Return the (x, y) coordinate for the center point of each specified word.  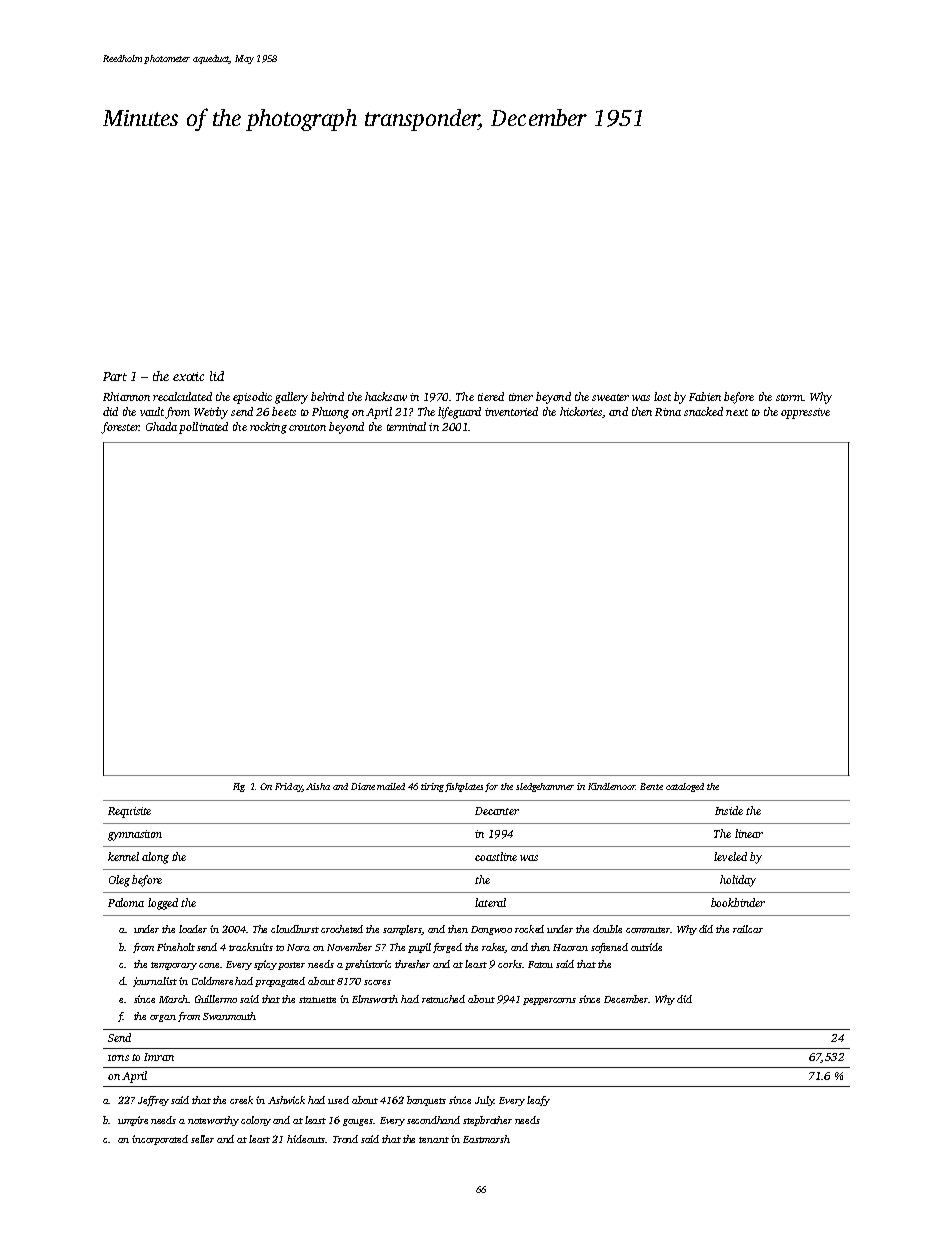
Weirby (211, 413)
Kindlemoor (611, 786)
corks (510, 964)
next (737, 412)
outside (646, 947)
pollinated (203, 428)
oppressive (805, 413)
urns (118, 1058)
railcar (748, 929)
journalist (155, 982)
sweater (610, 397)
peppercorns (549, 1001)
